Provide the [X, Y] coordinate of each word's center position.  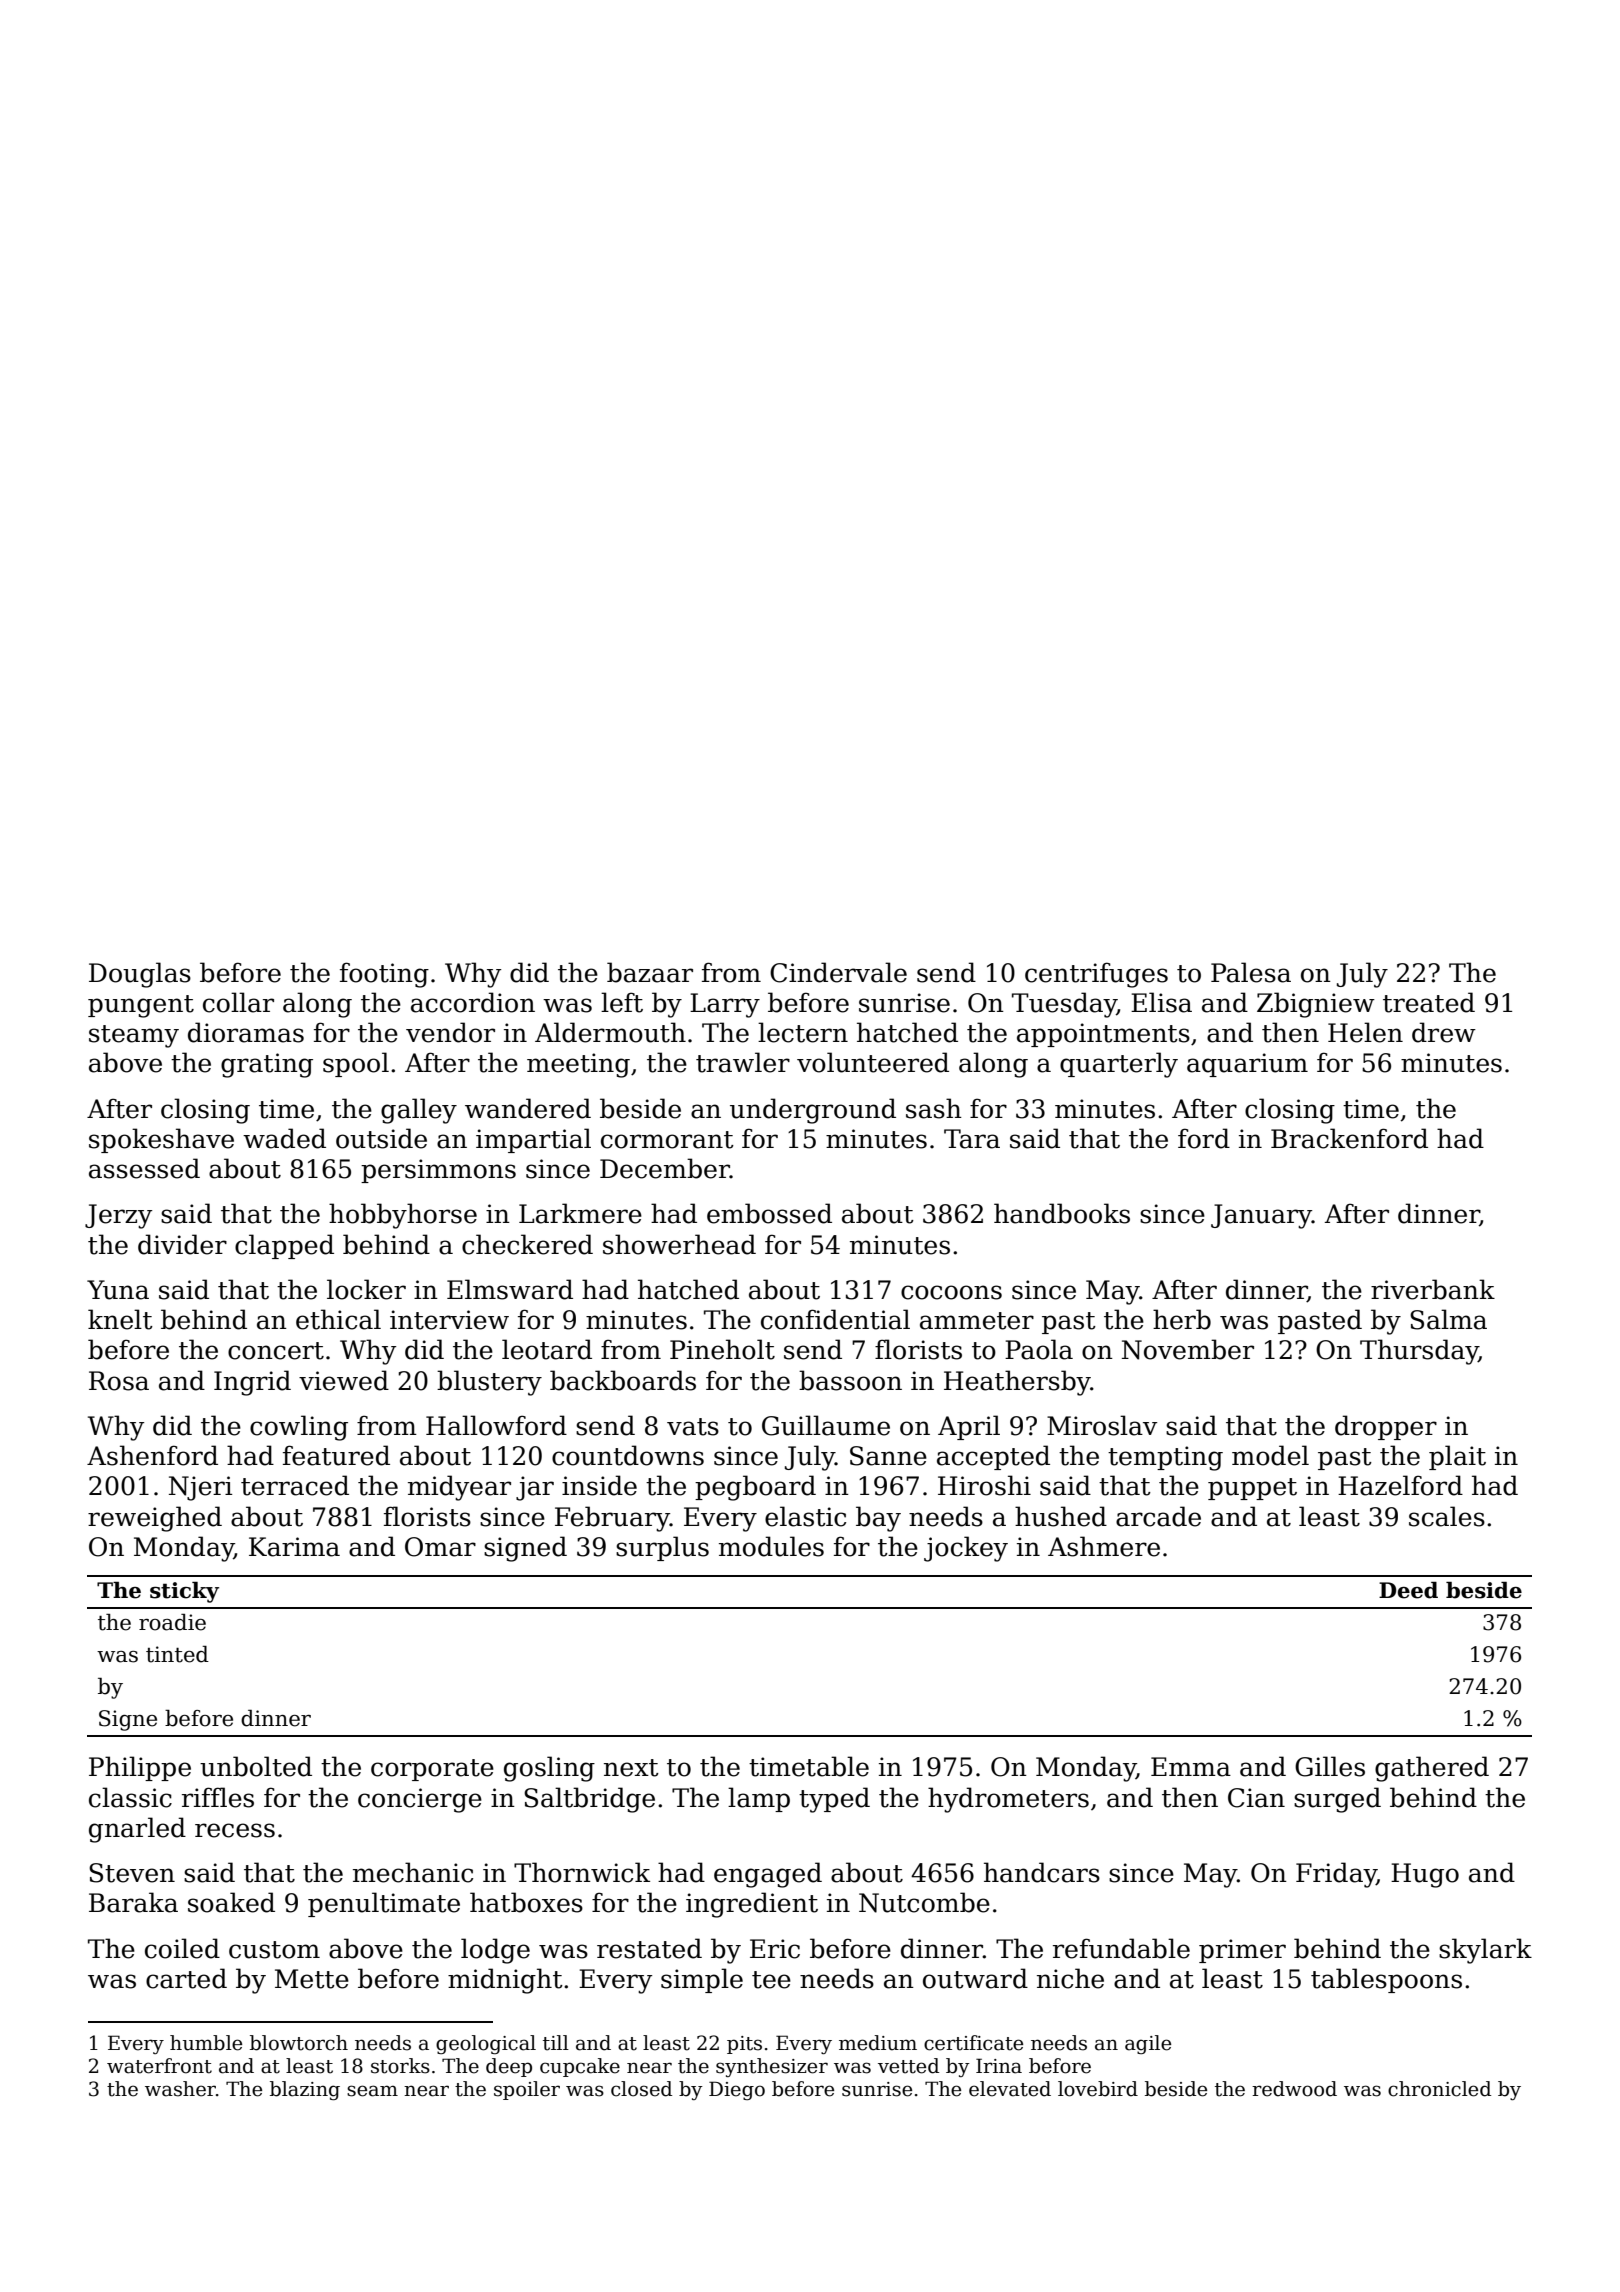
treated [1429, 1002]
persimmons [438, 1171]
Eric [775, 1949]
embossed [769, 1213]
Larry [725, 1005]
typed [834, 1800]
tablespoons [1386, 1980]
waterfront [159, 2066]
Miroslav [1102, 1425]
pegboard [755, 1488]
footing [384, 975]
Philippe [140, 1768]
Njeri [200, 1488]
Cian [1256, 1798]
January [1261, 1216]
